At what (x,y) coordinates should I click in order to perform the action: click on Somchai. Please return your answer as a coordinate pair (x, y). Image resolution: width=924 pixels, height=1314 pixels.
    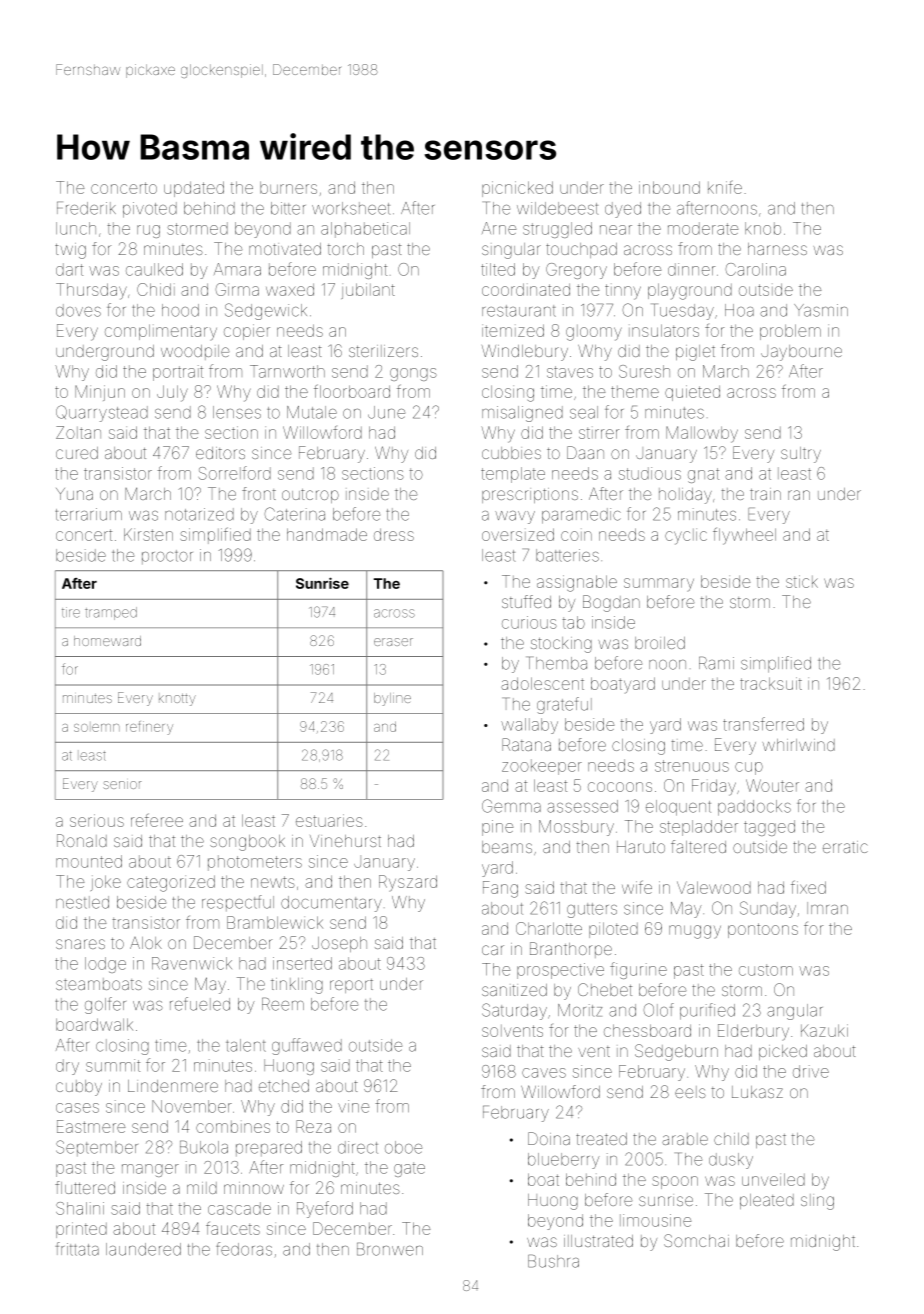
    Looking at the image, I should click on (696, 1240).
